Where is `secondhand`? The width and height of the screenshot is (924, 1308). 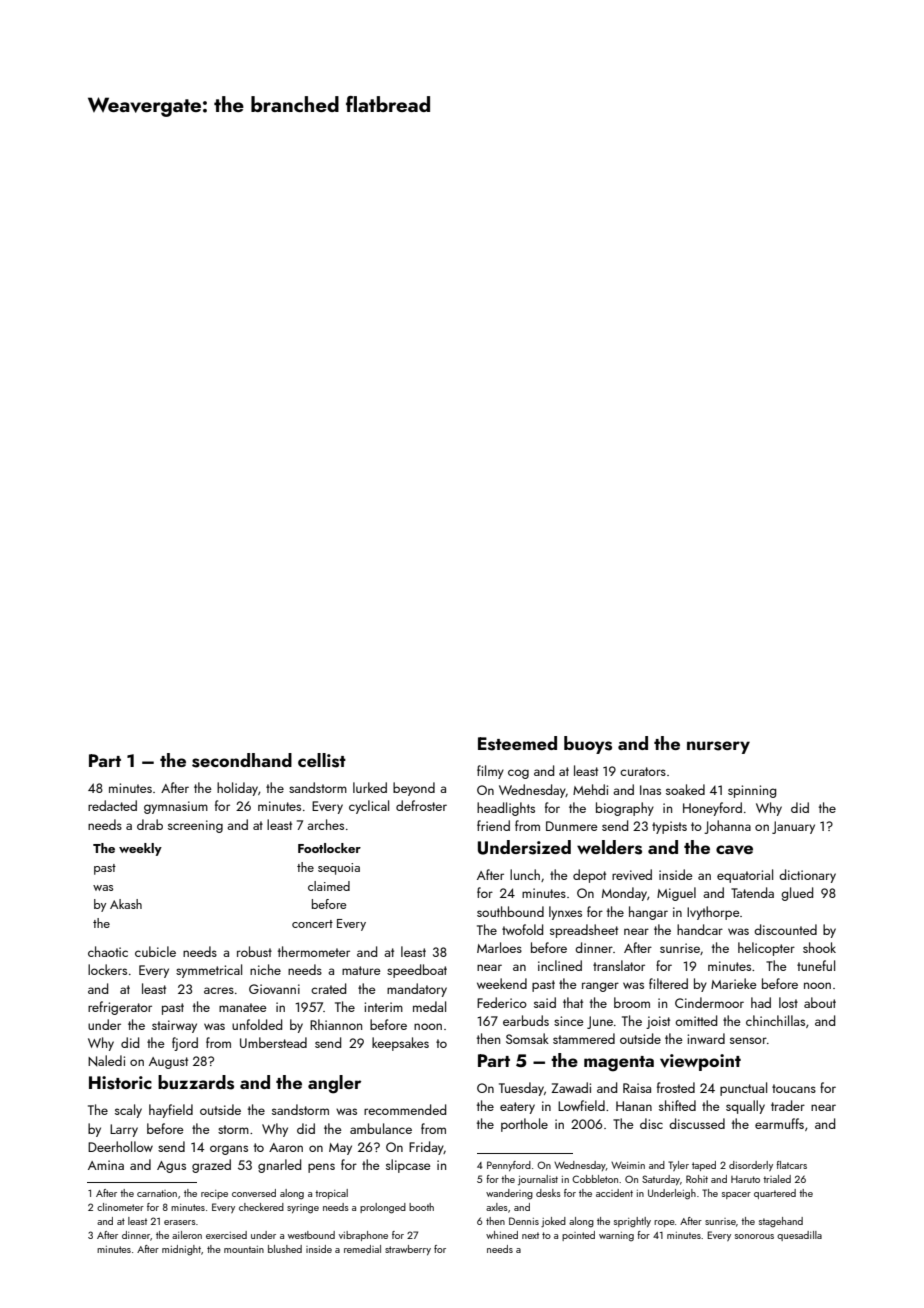 secondhand is located at coordinates (242, 760).
